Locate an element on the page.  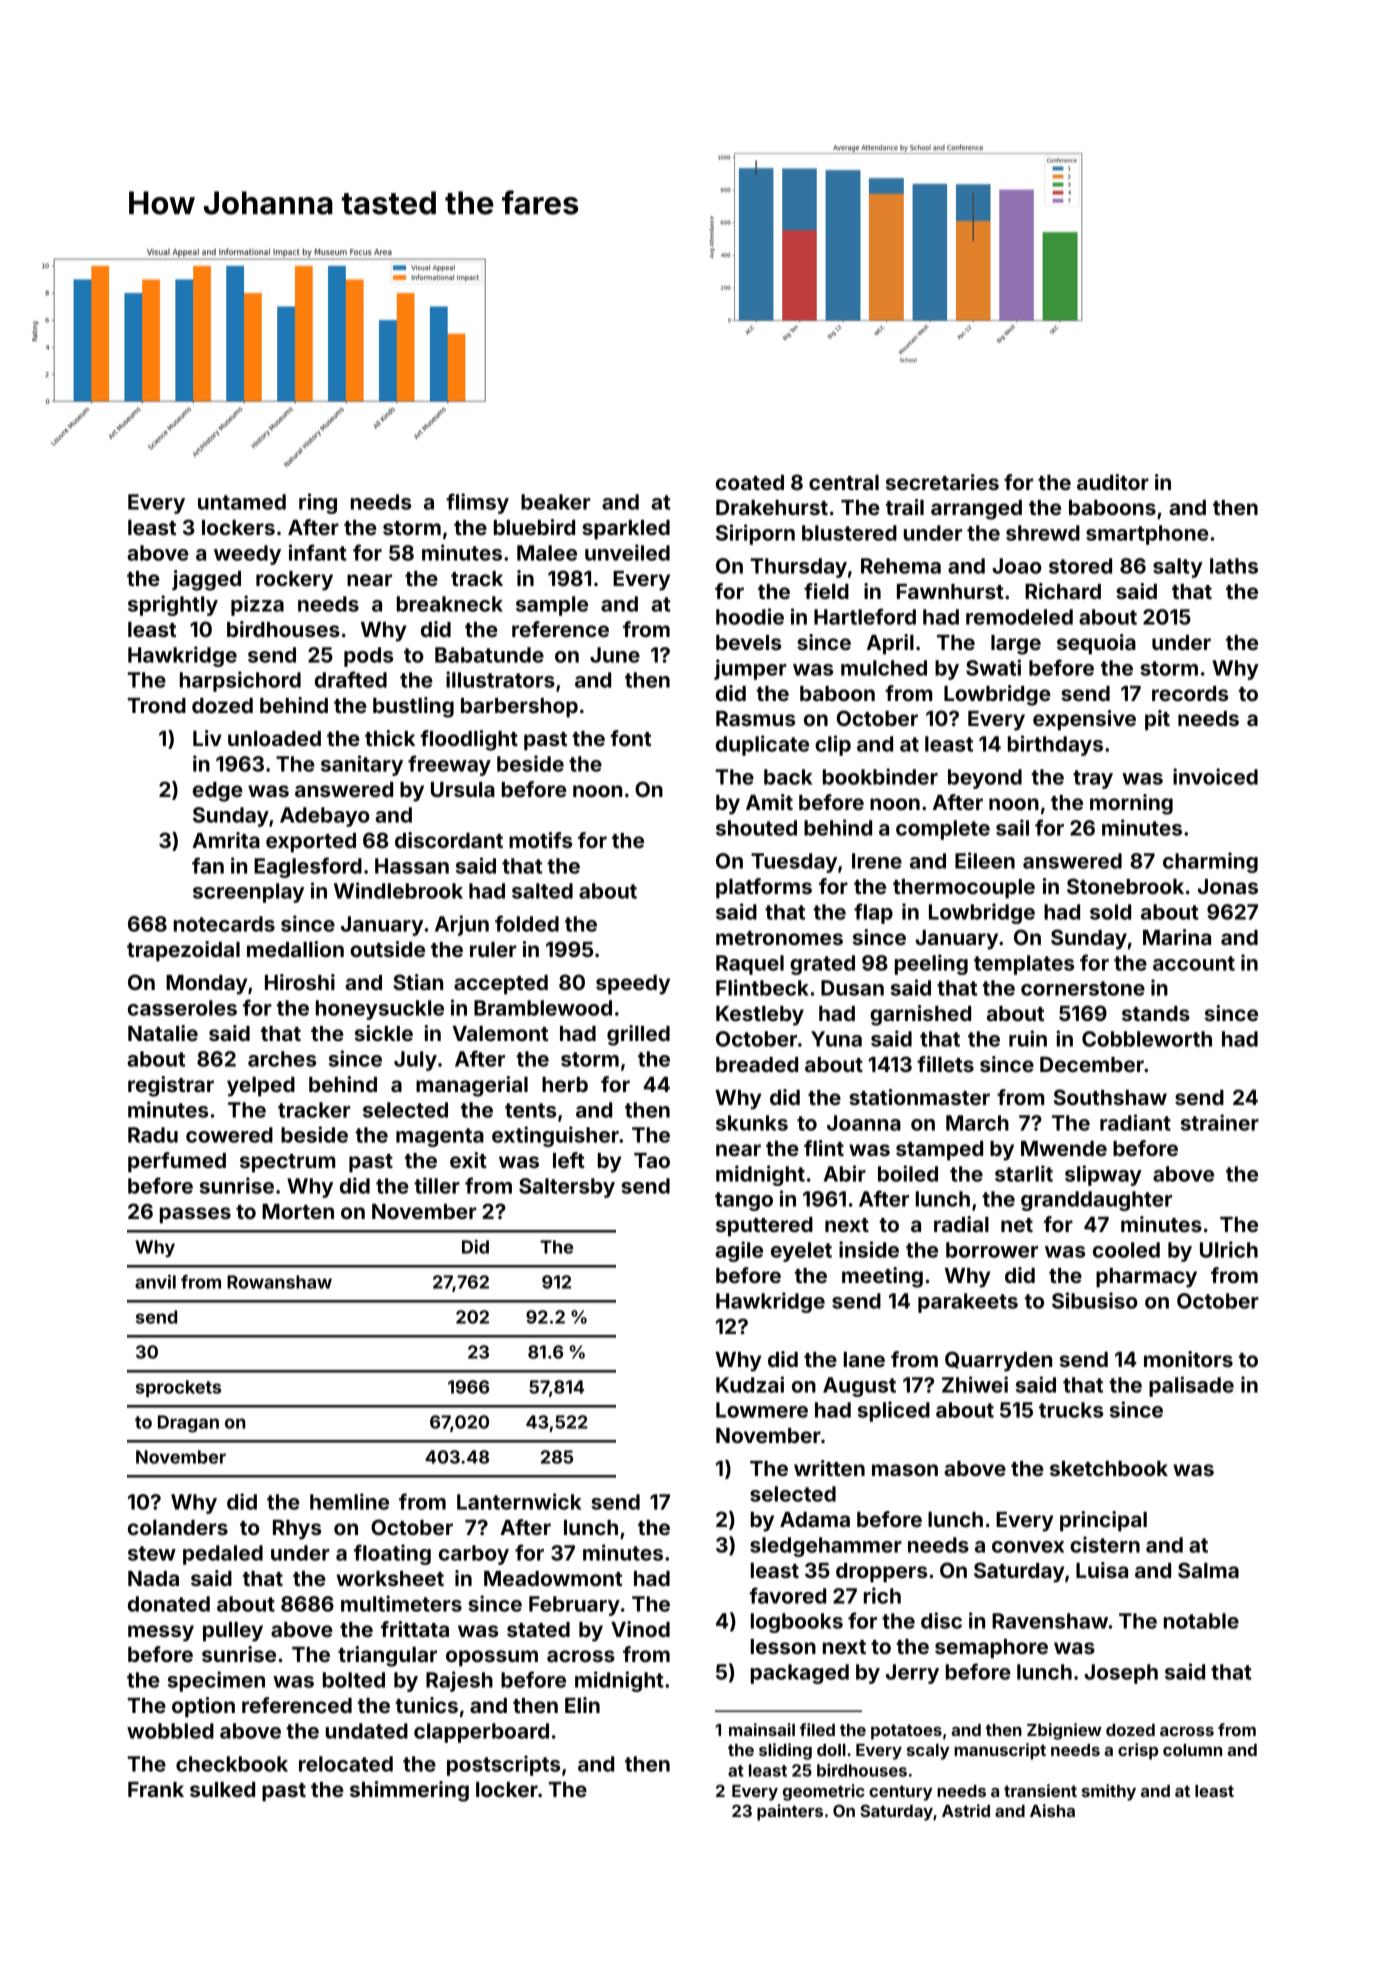
lane is located at coordinates (864, 1359).
